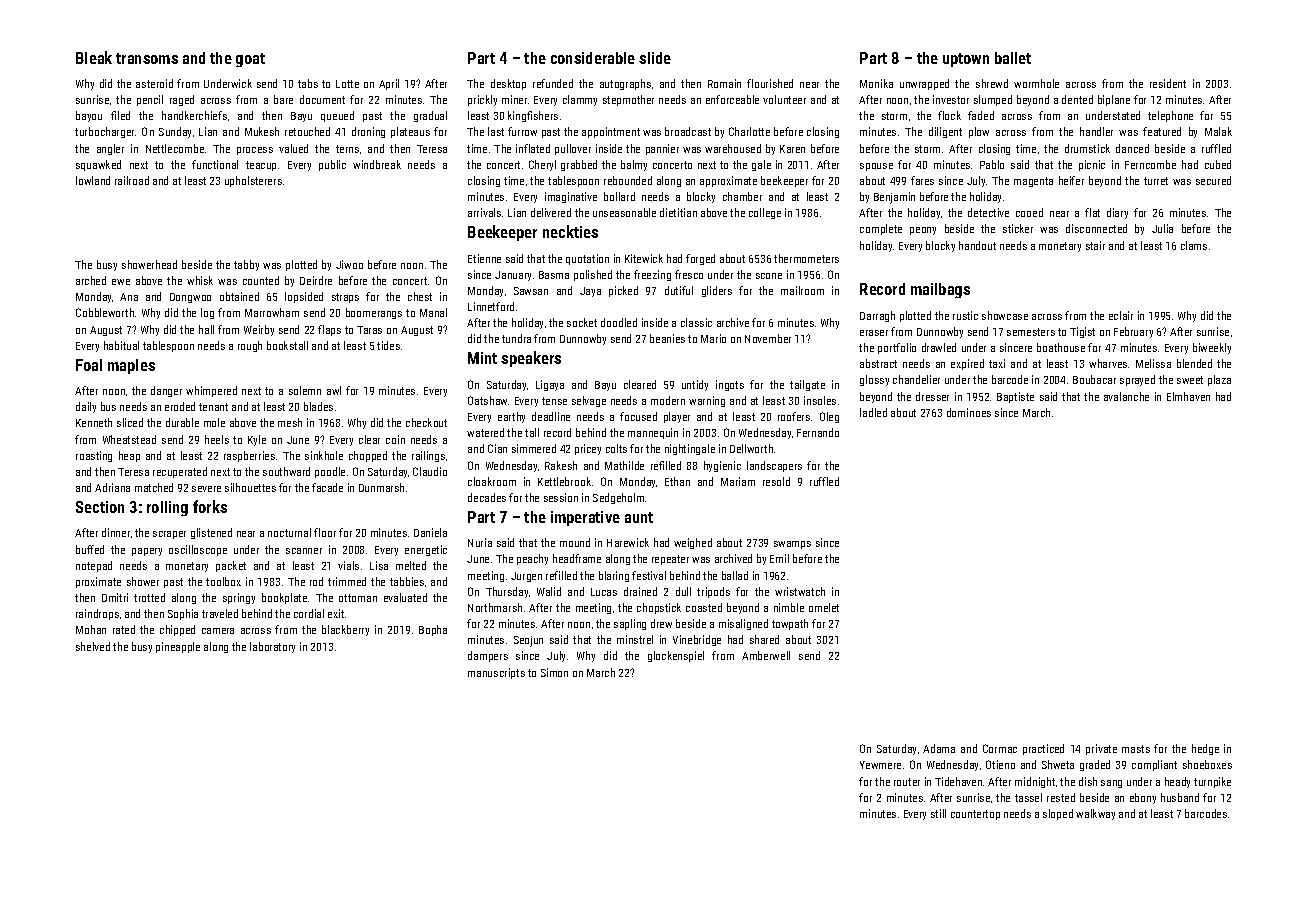  What do you see at coordinates (1013, 58) in the document?
I see `ballet` at bounding box center [1013, 58].
